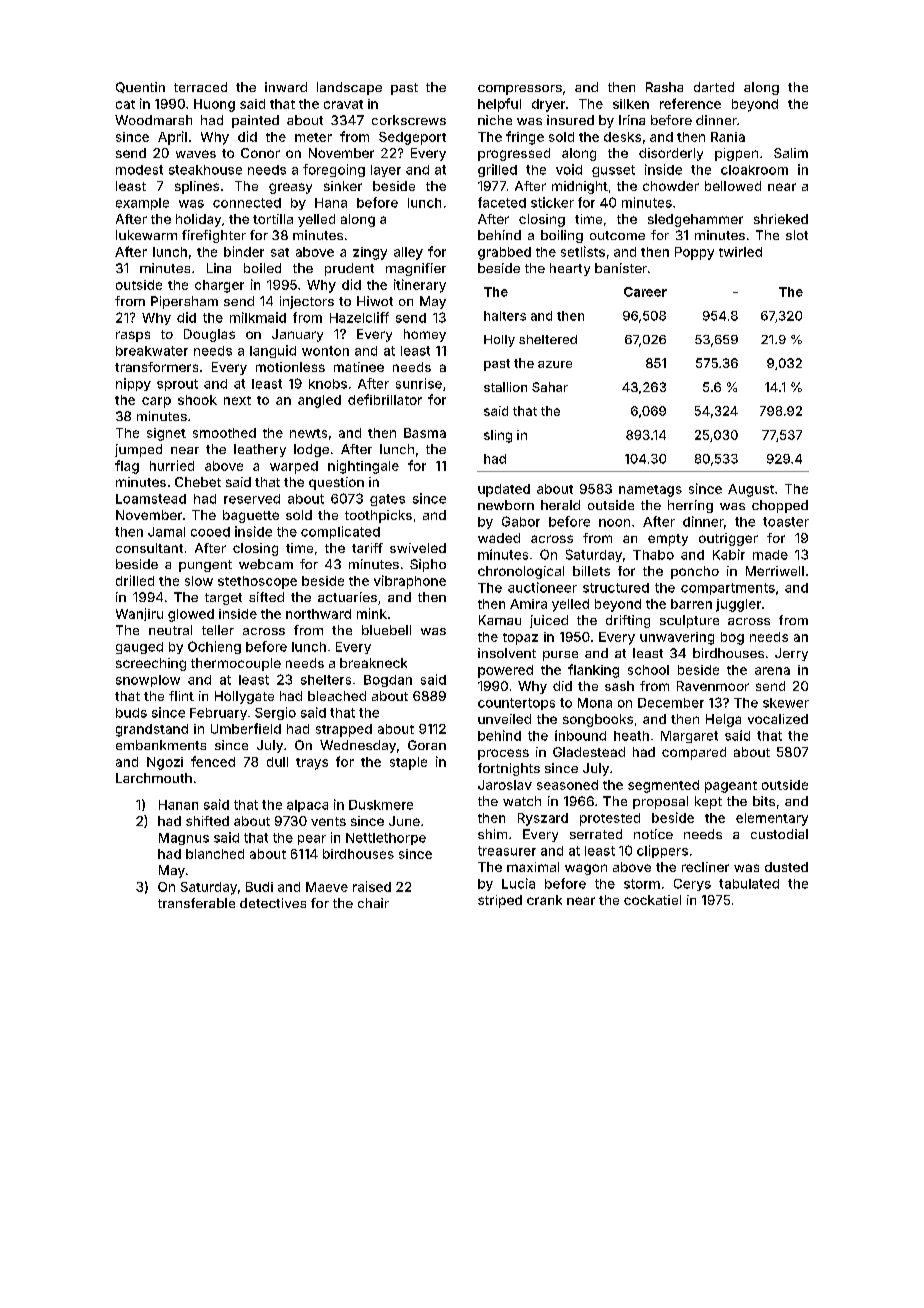 This page has height=1308, width=924. I want to click on layer, so click(386, 171).
